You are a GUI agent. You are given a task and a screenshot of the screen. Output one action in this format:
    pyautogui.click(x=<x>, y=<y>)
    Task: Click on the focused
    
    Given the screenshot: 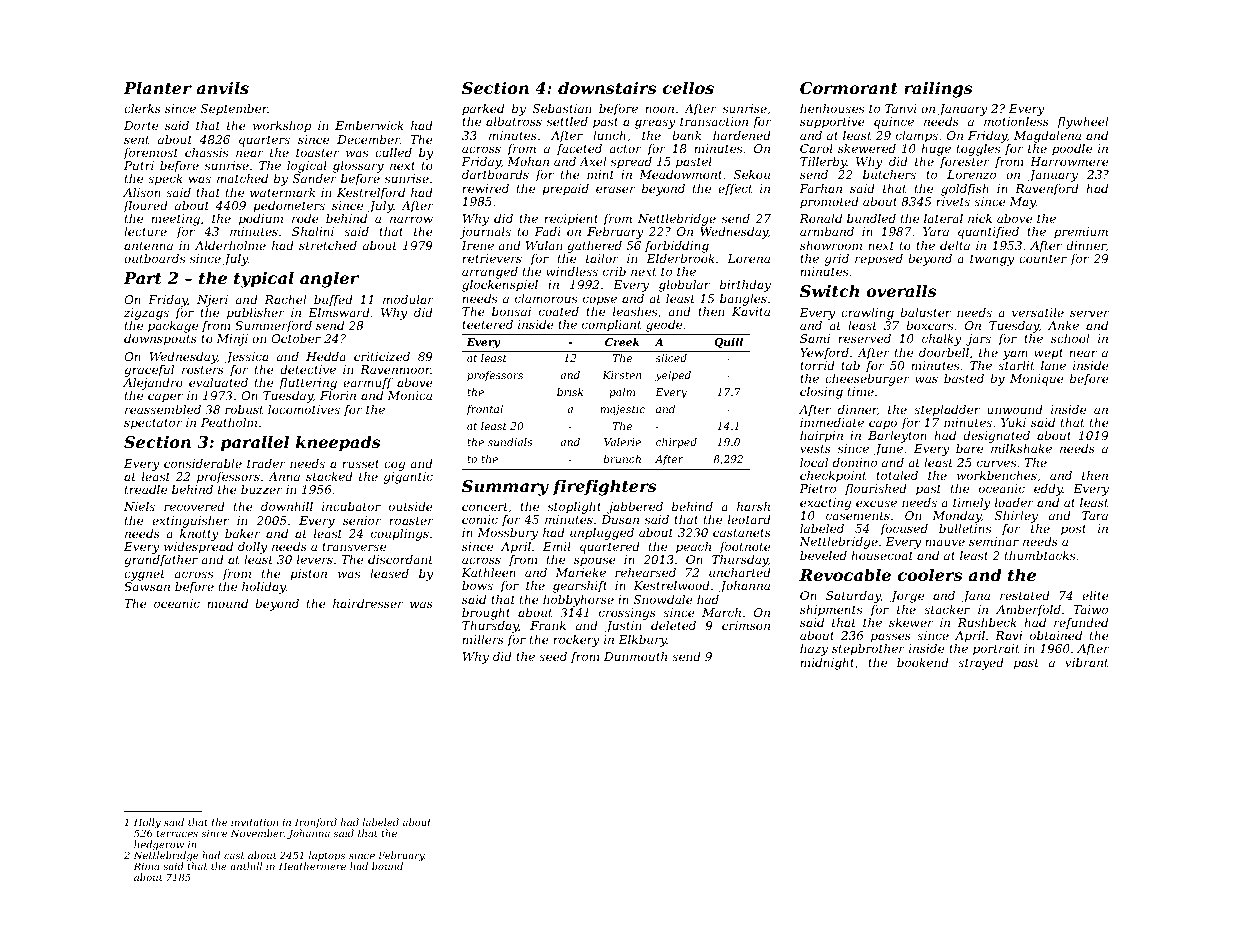 What is the action you would take?
    pyautogui.click(x=904, y=530)
